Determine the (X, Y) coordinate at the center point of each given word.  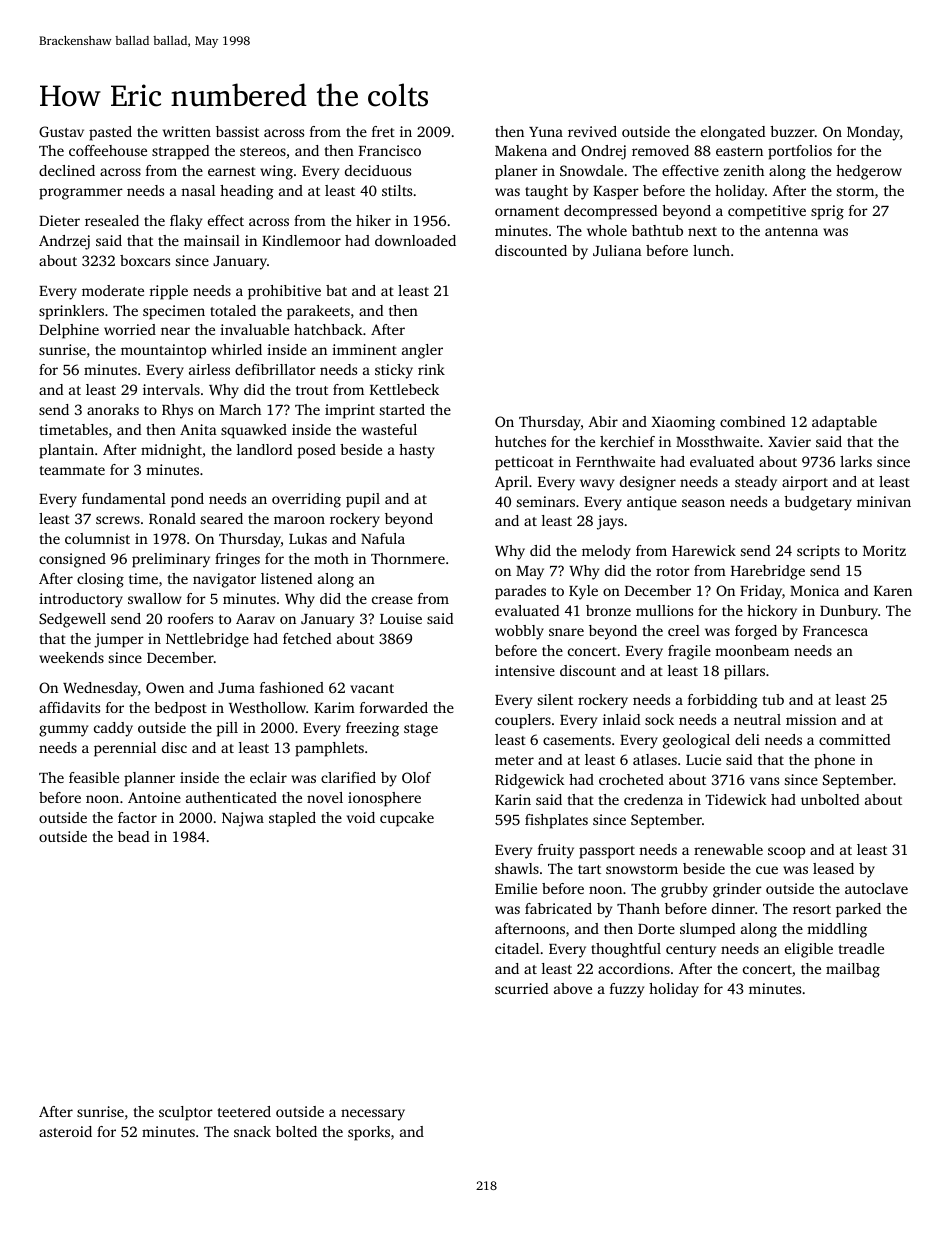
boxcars (145, 260)
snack (252, 1131)
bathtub (657, 230)
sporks (369, 1133)
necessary (373, 1115)
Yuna (546, 132)
